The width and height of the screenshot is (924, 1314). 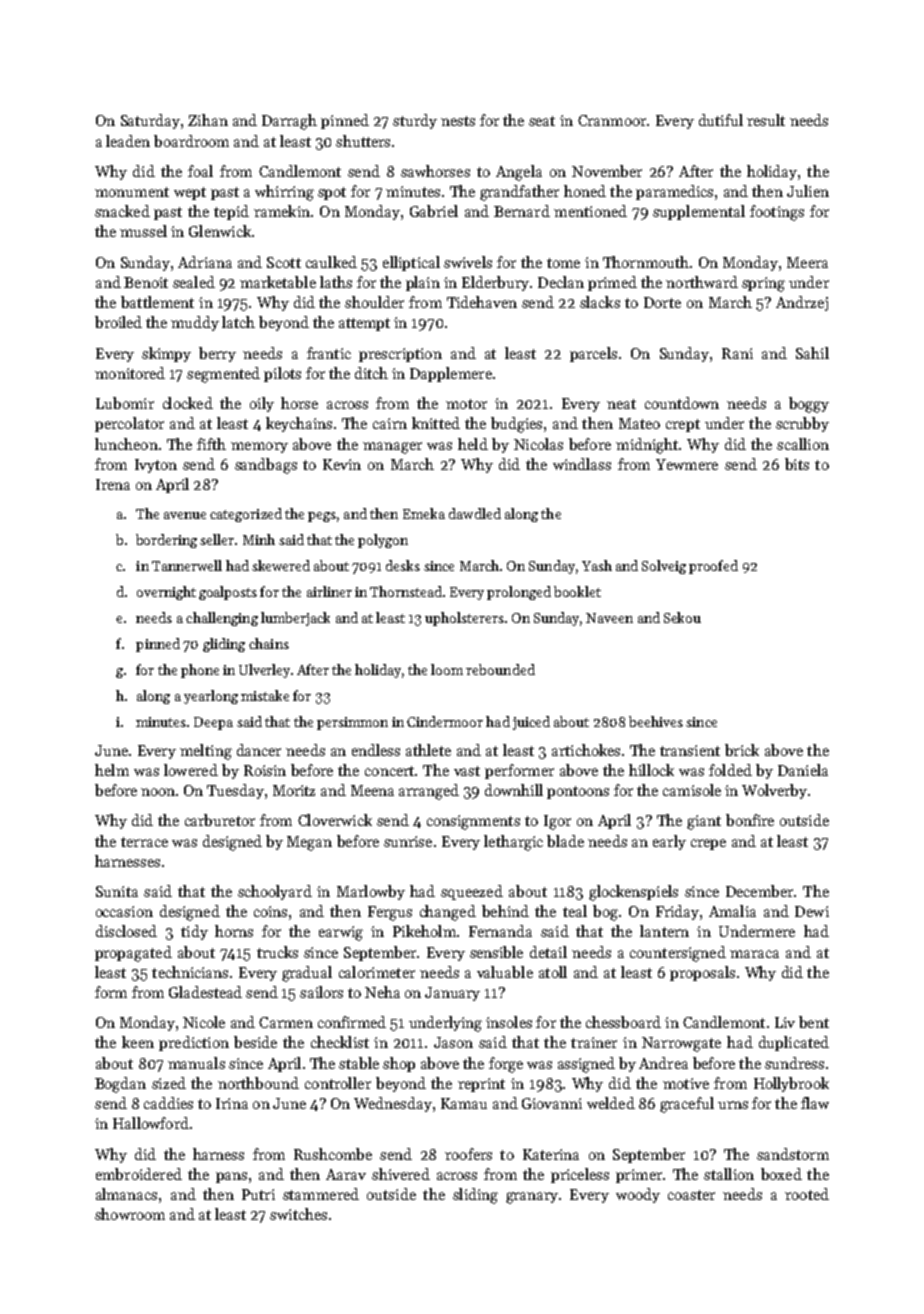 I want to click on Friday, so click(x=677, y=912).
